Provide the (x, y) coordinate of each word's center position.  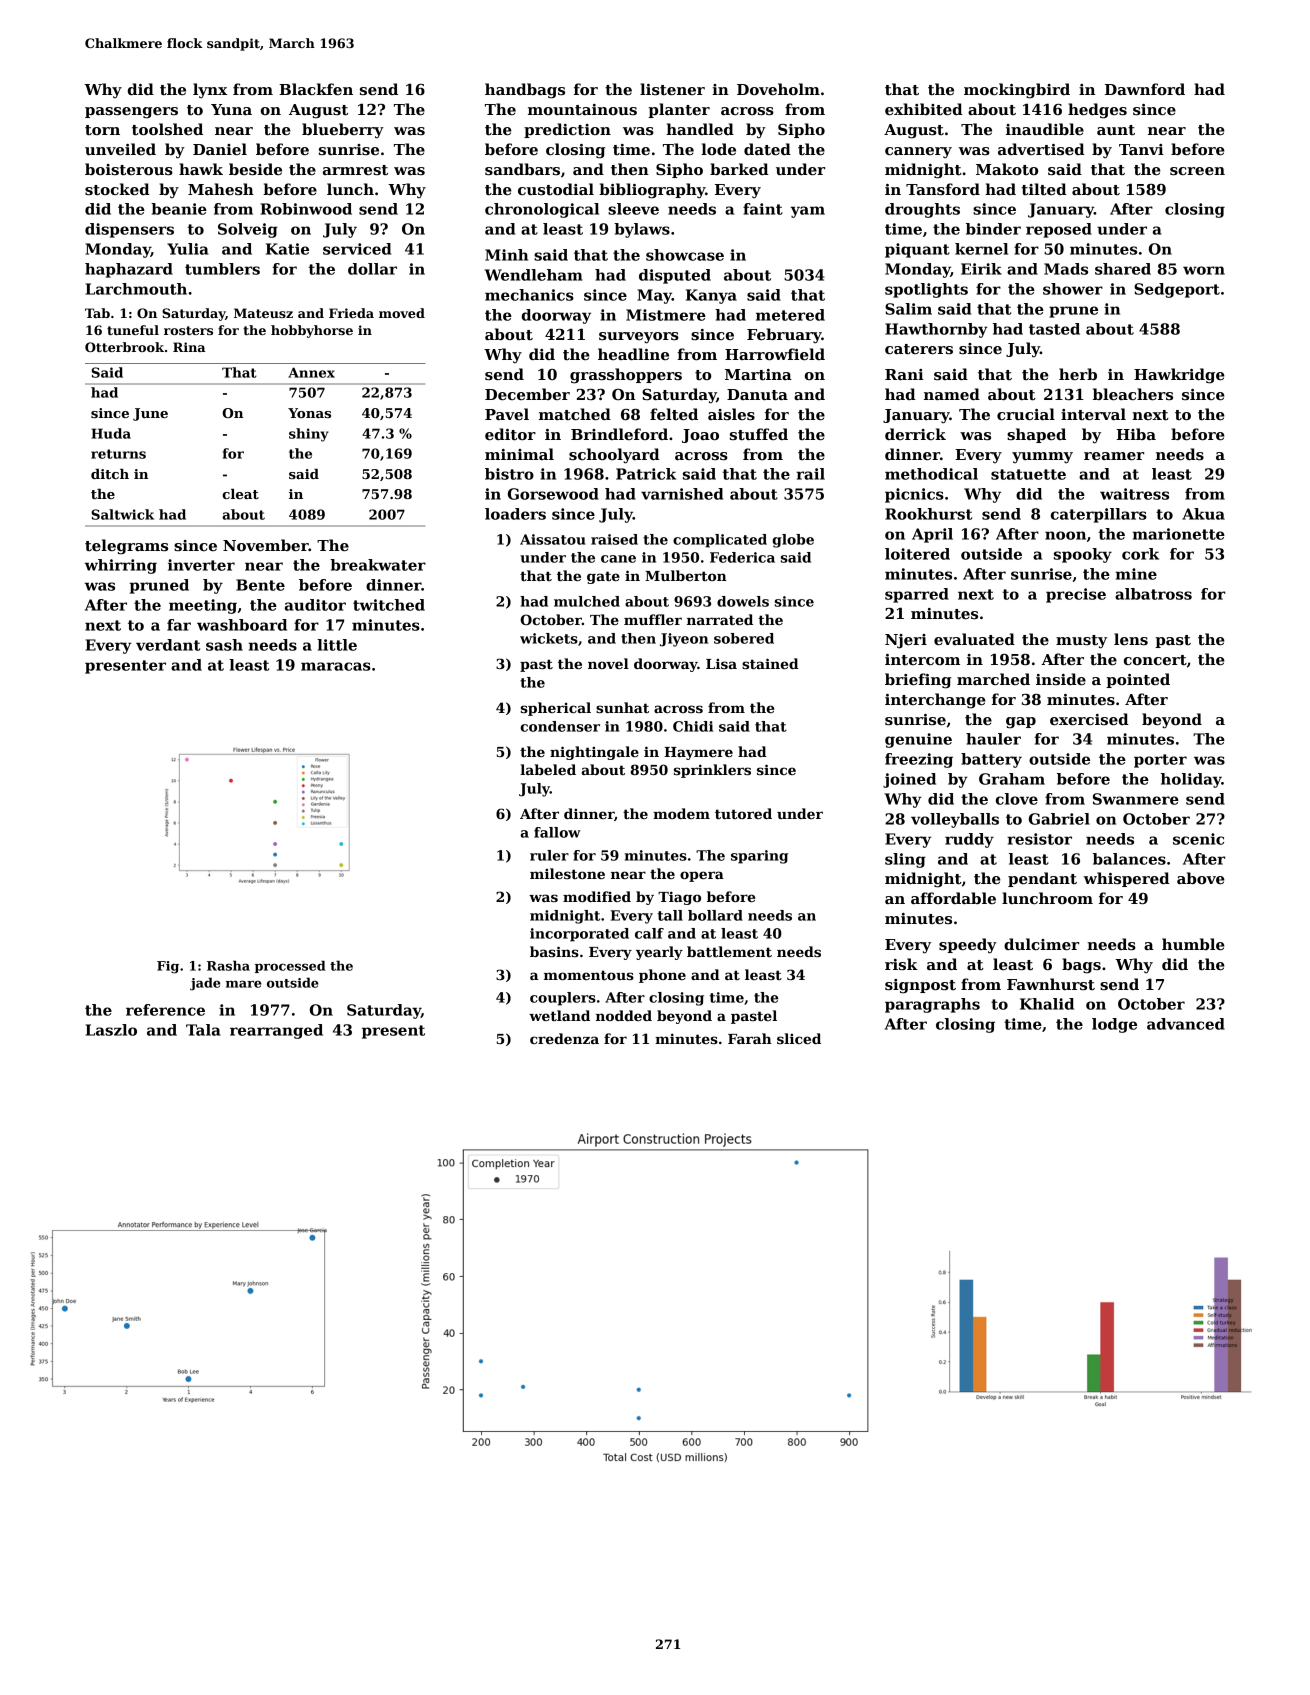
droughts (922, 210)
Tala (203, 1030)
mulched (587, 601)
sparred (917, 595)
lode (718, 149)
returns (118, 454)
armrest (355, 170)
